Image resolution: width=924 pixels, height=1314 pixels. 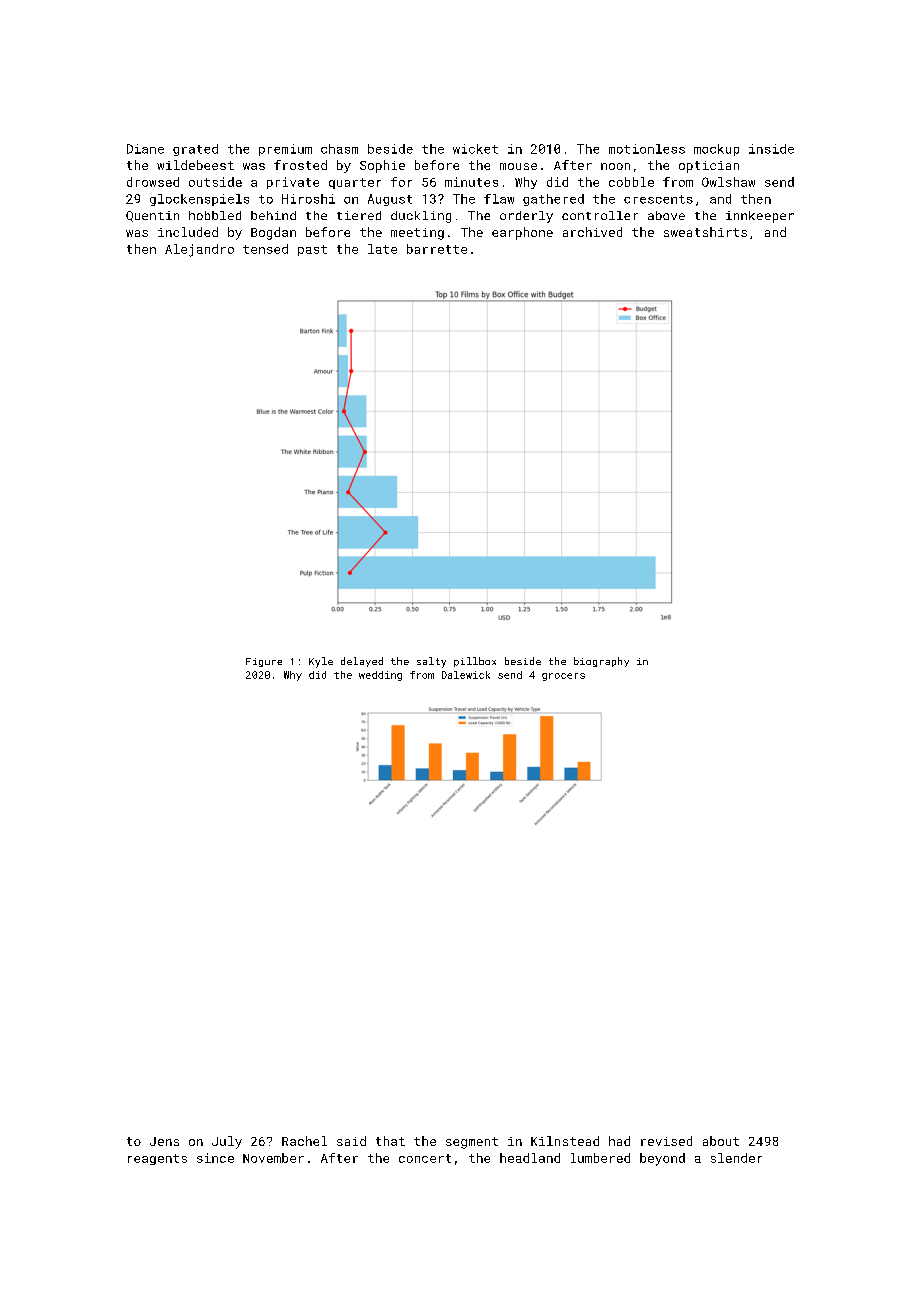 I want to click on innkeeper, so click(x=760, y=217).
